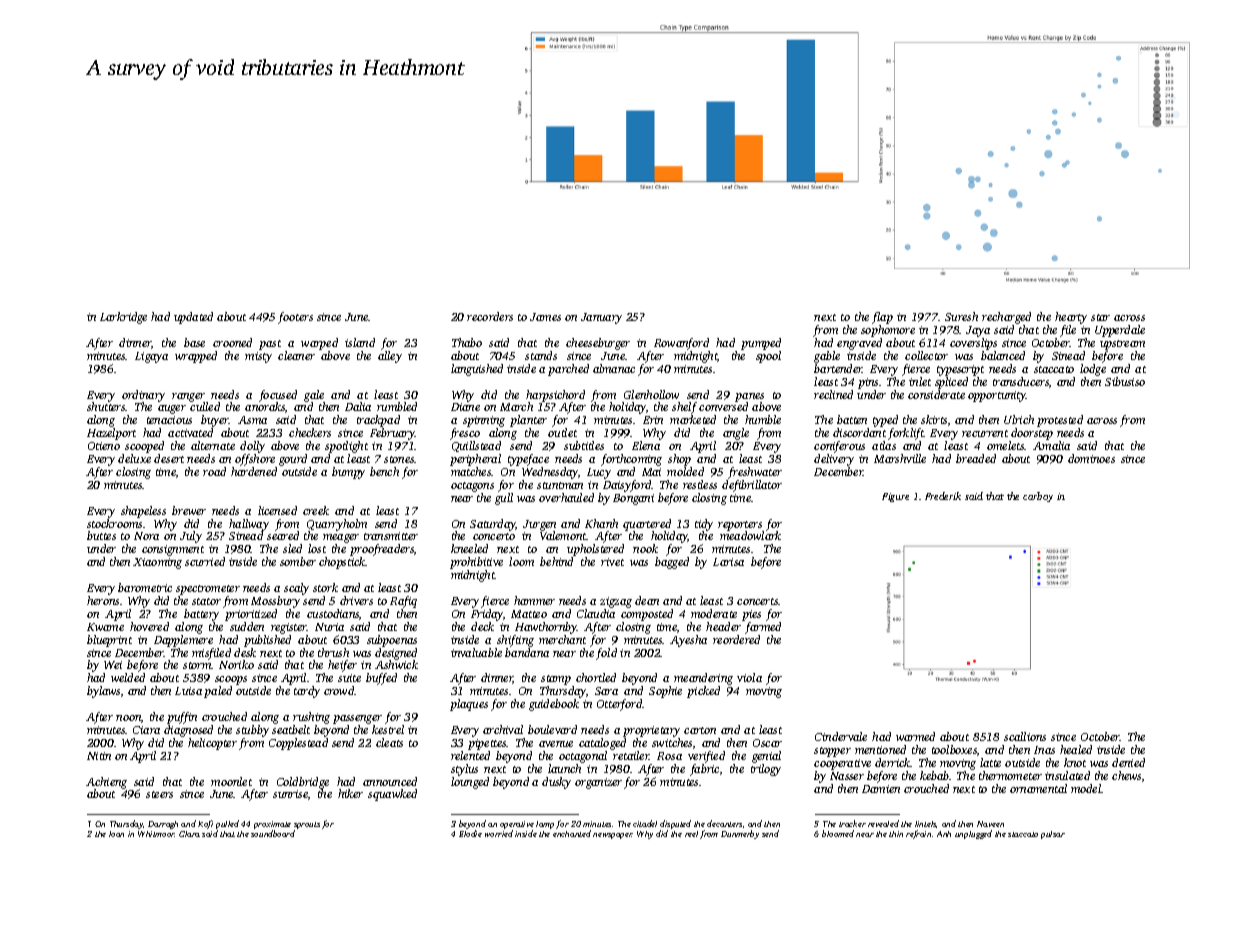 This page has height=952, width=1233. Describe the element at coordinates (1071, 318) in the page. I see `hearty` at that location.
